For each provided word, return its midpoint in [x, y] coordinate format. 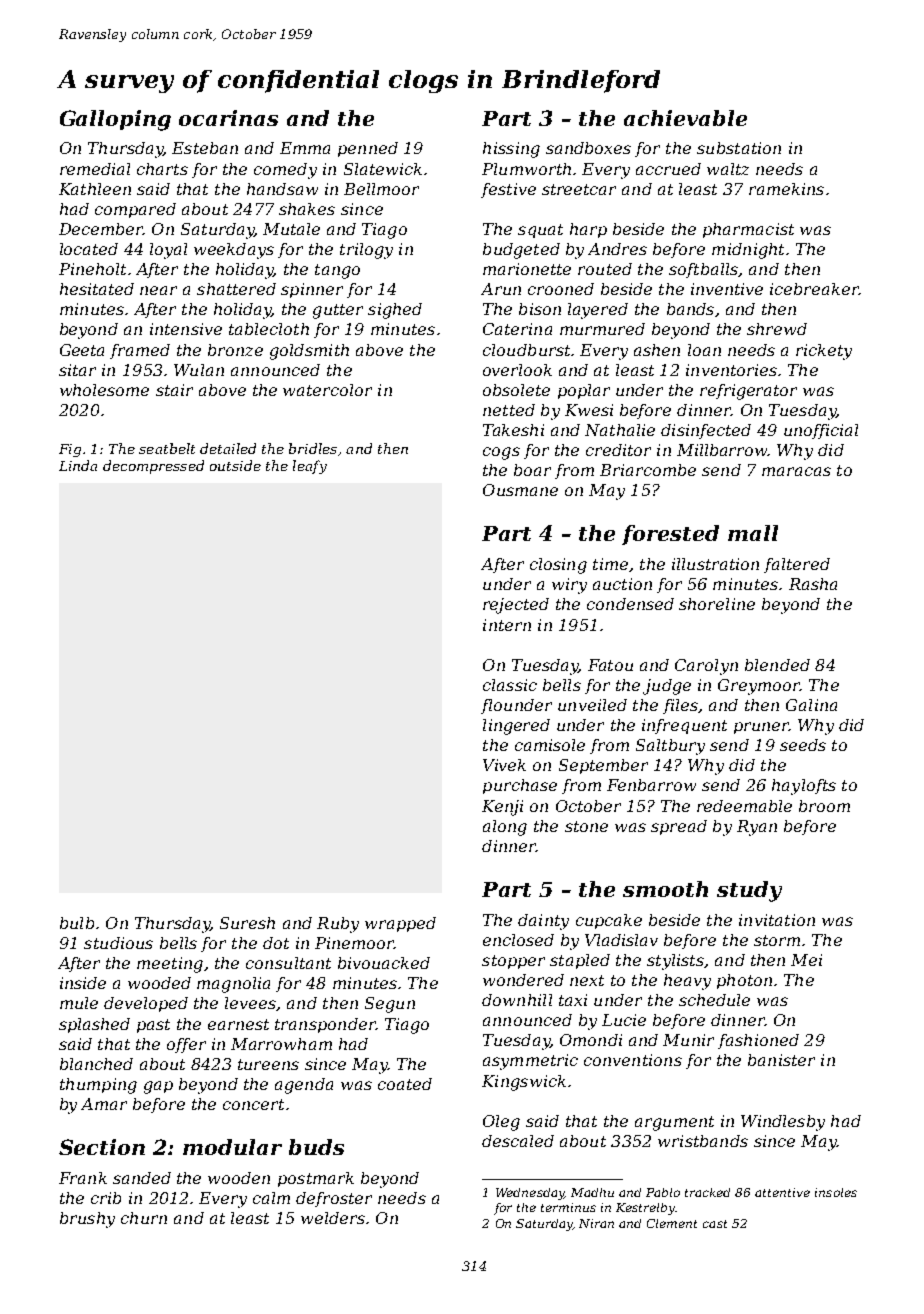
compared [135, 210]
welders [333, 1218]
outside [235, 465]
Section [102, 1147]
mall [753, 533]
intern [507, 625]
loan [704, 350]
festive [508, 190]
